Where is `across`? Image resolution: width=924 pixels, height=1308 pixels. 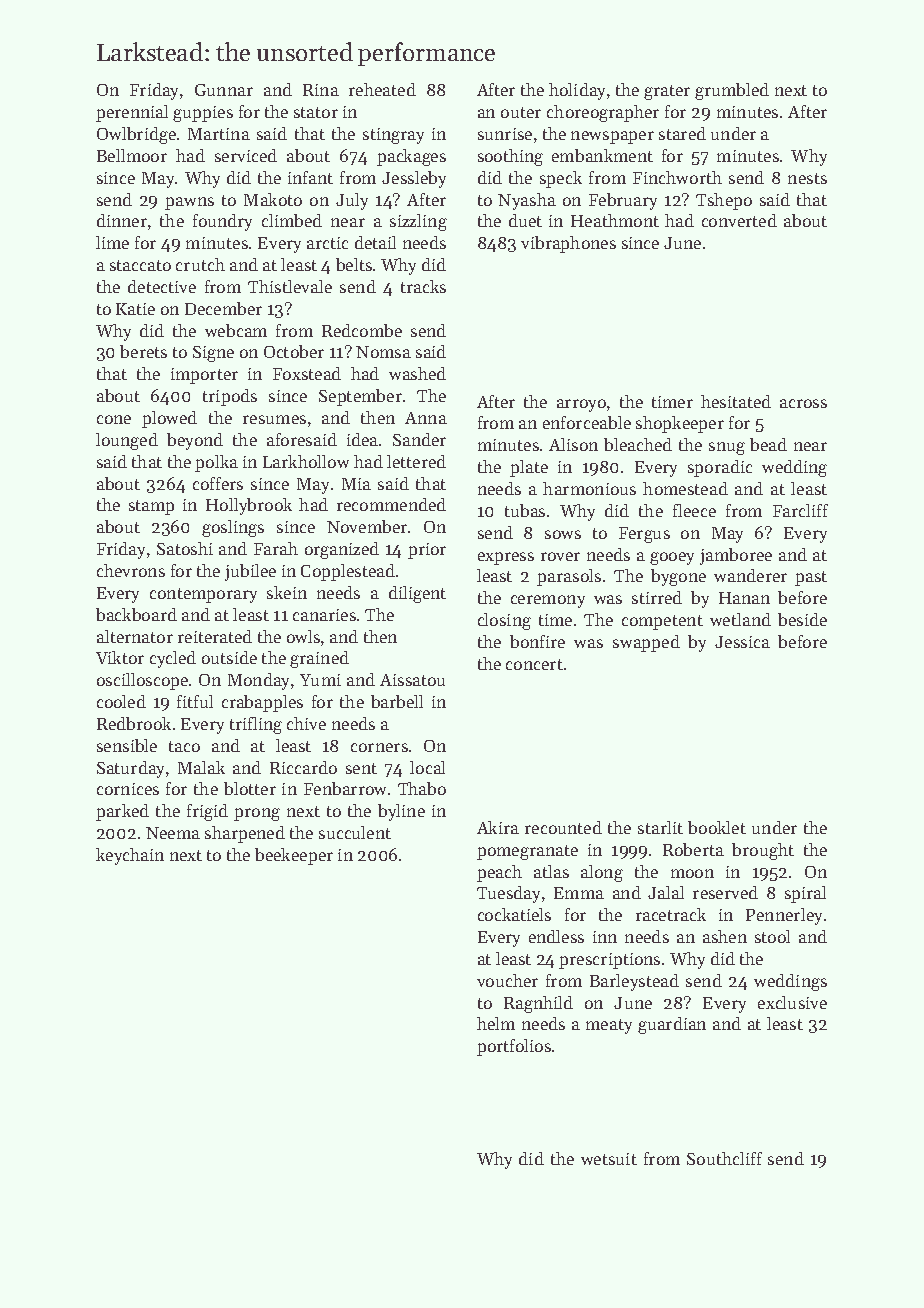 across is located at coordinates (803, 403).
